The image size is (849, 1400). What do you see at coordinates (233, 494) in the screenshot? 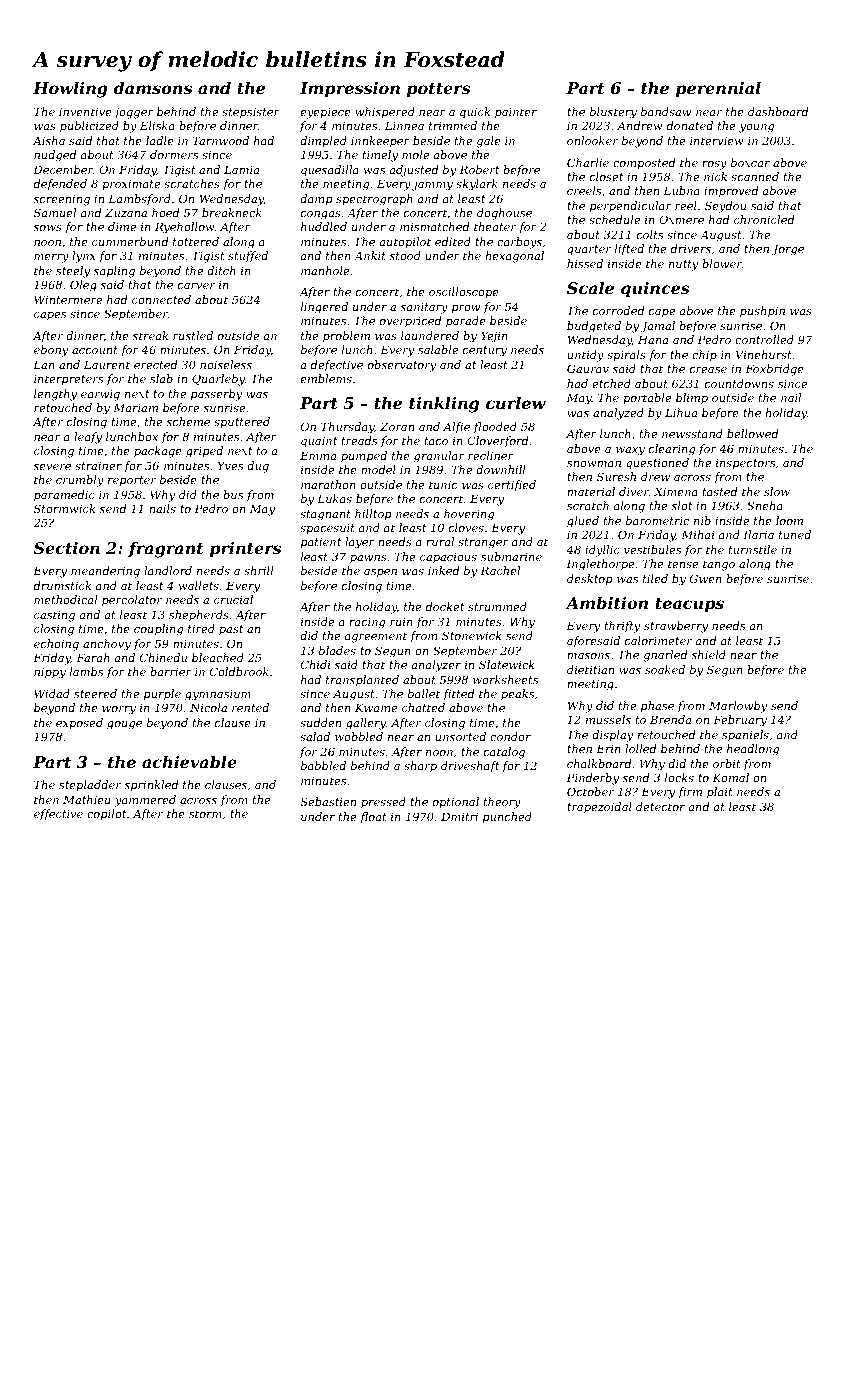
I see `bus` at bounding box center [233, 494].
